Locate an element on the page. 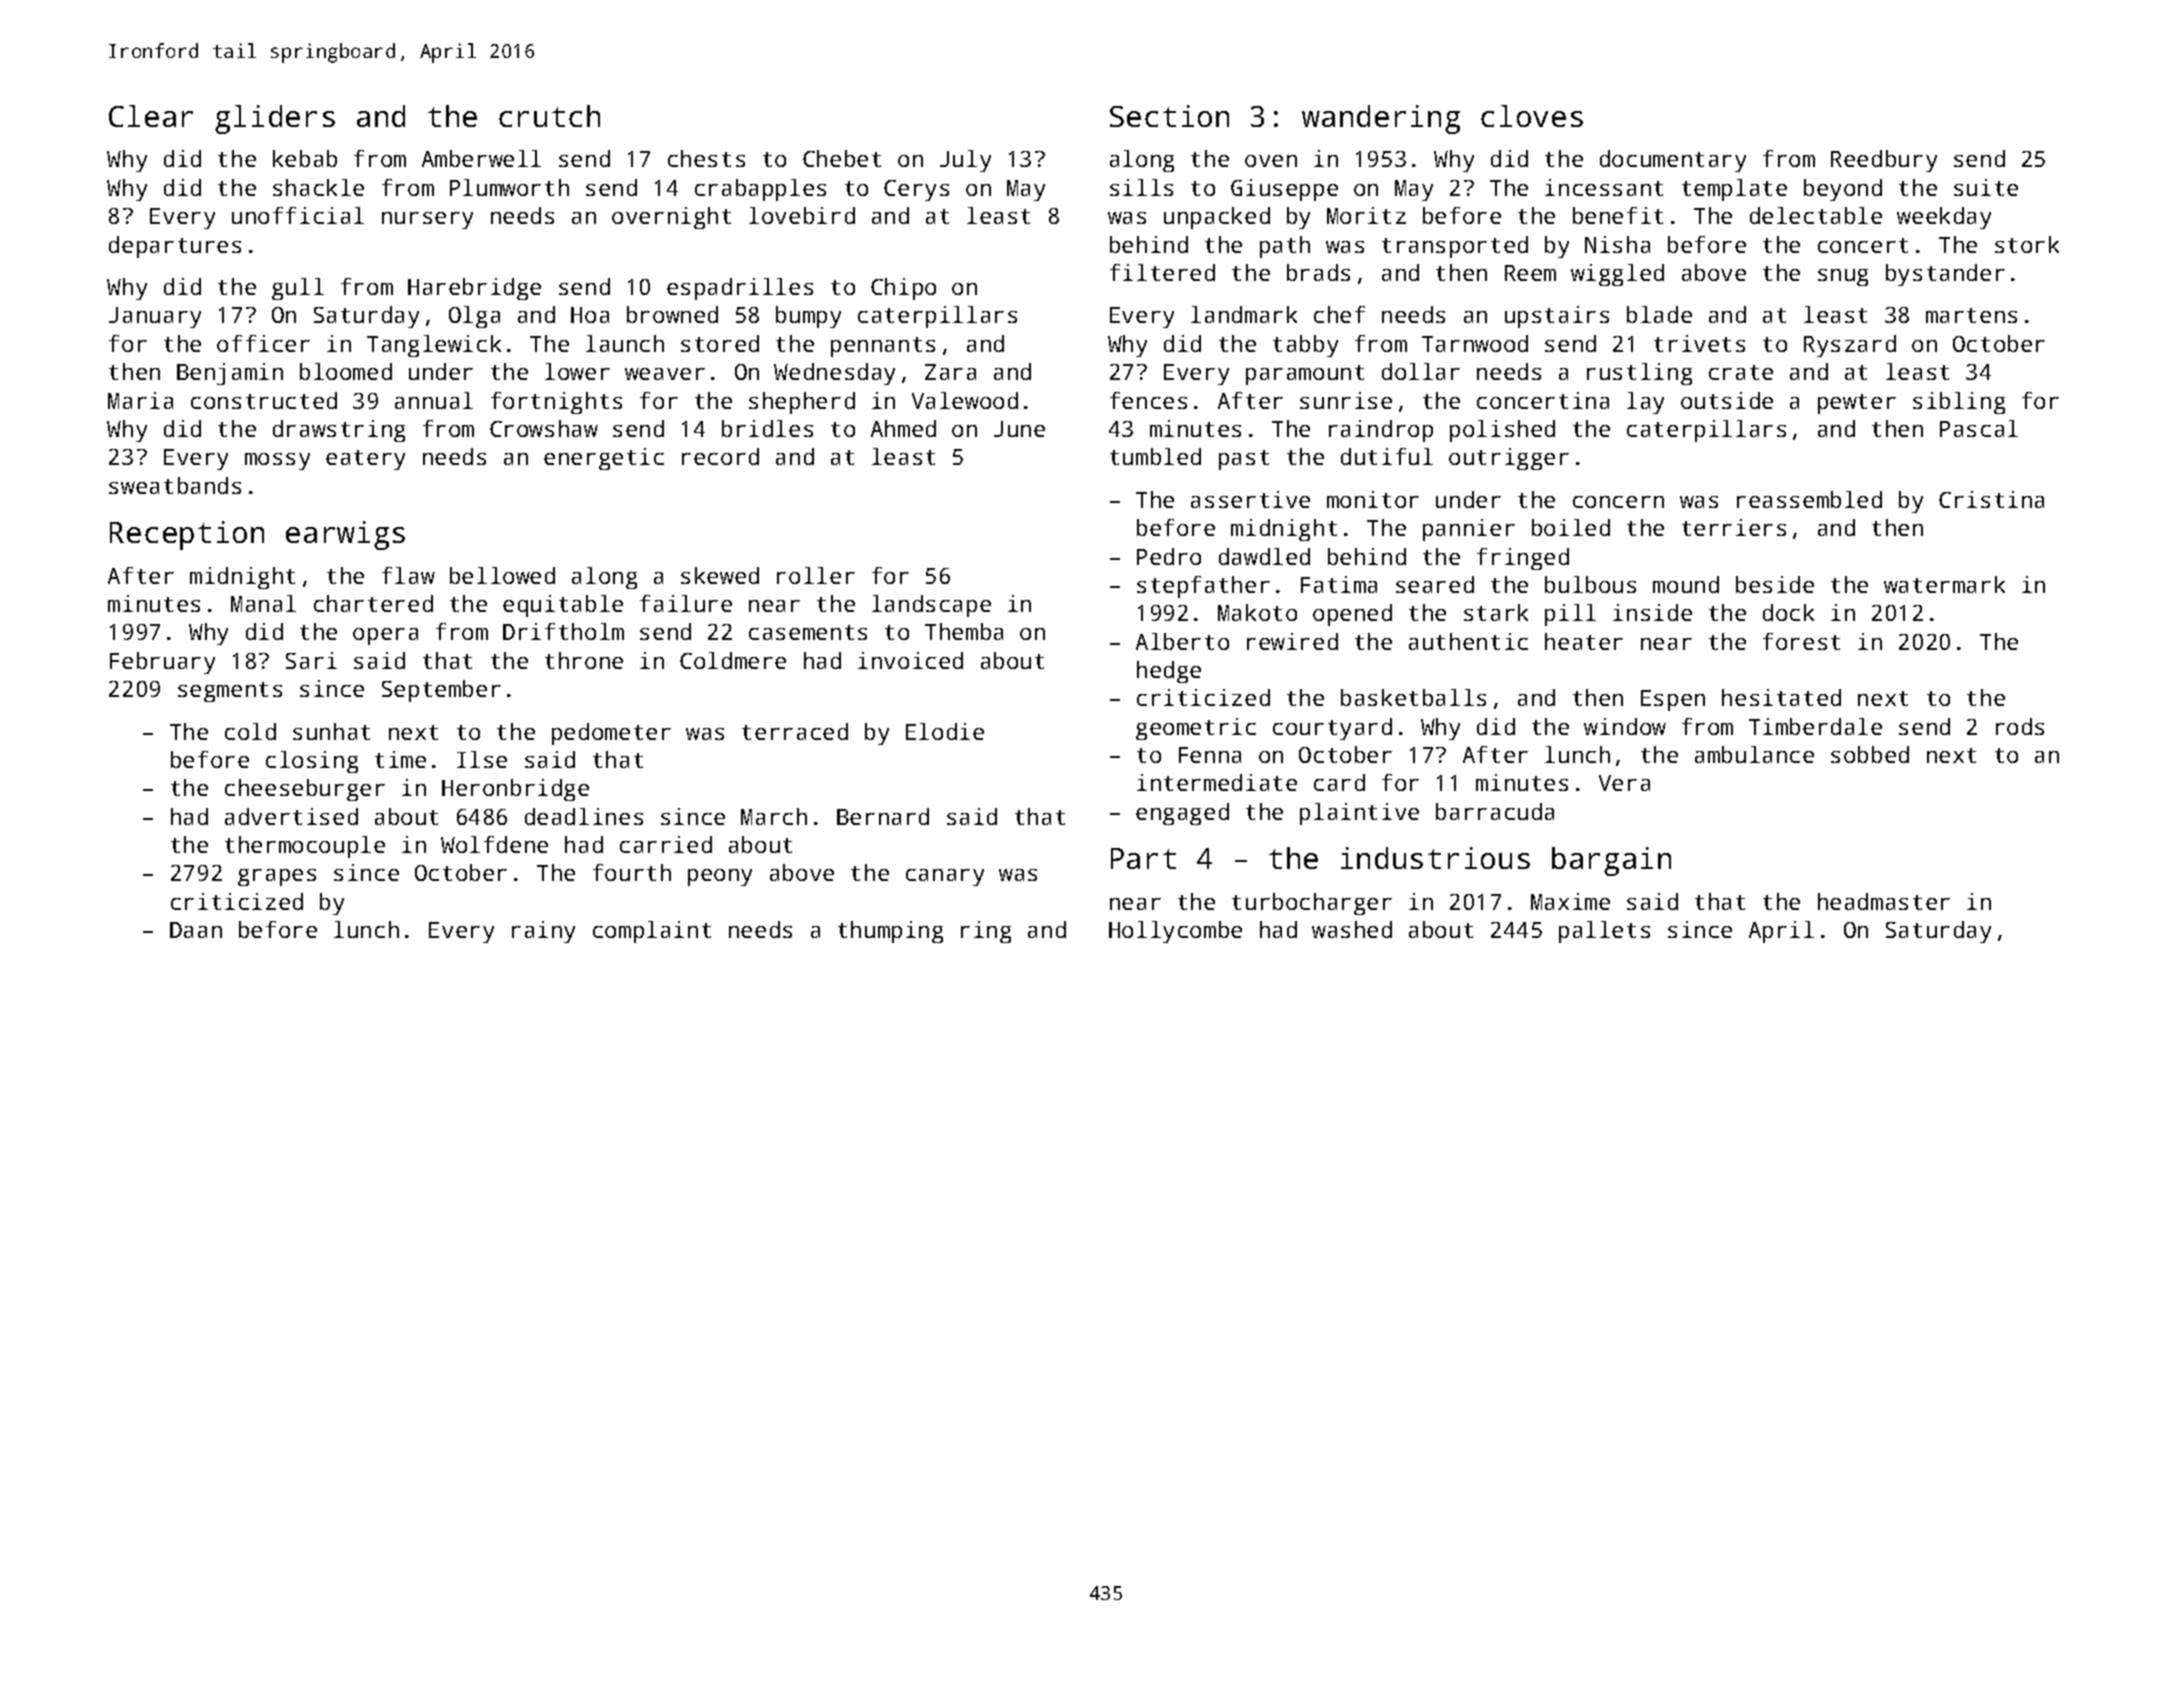  cloves is located at coordinates (1532, 116).
